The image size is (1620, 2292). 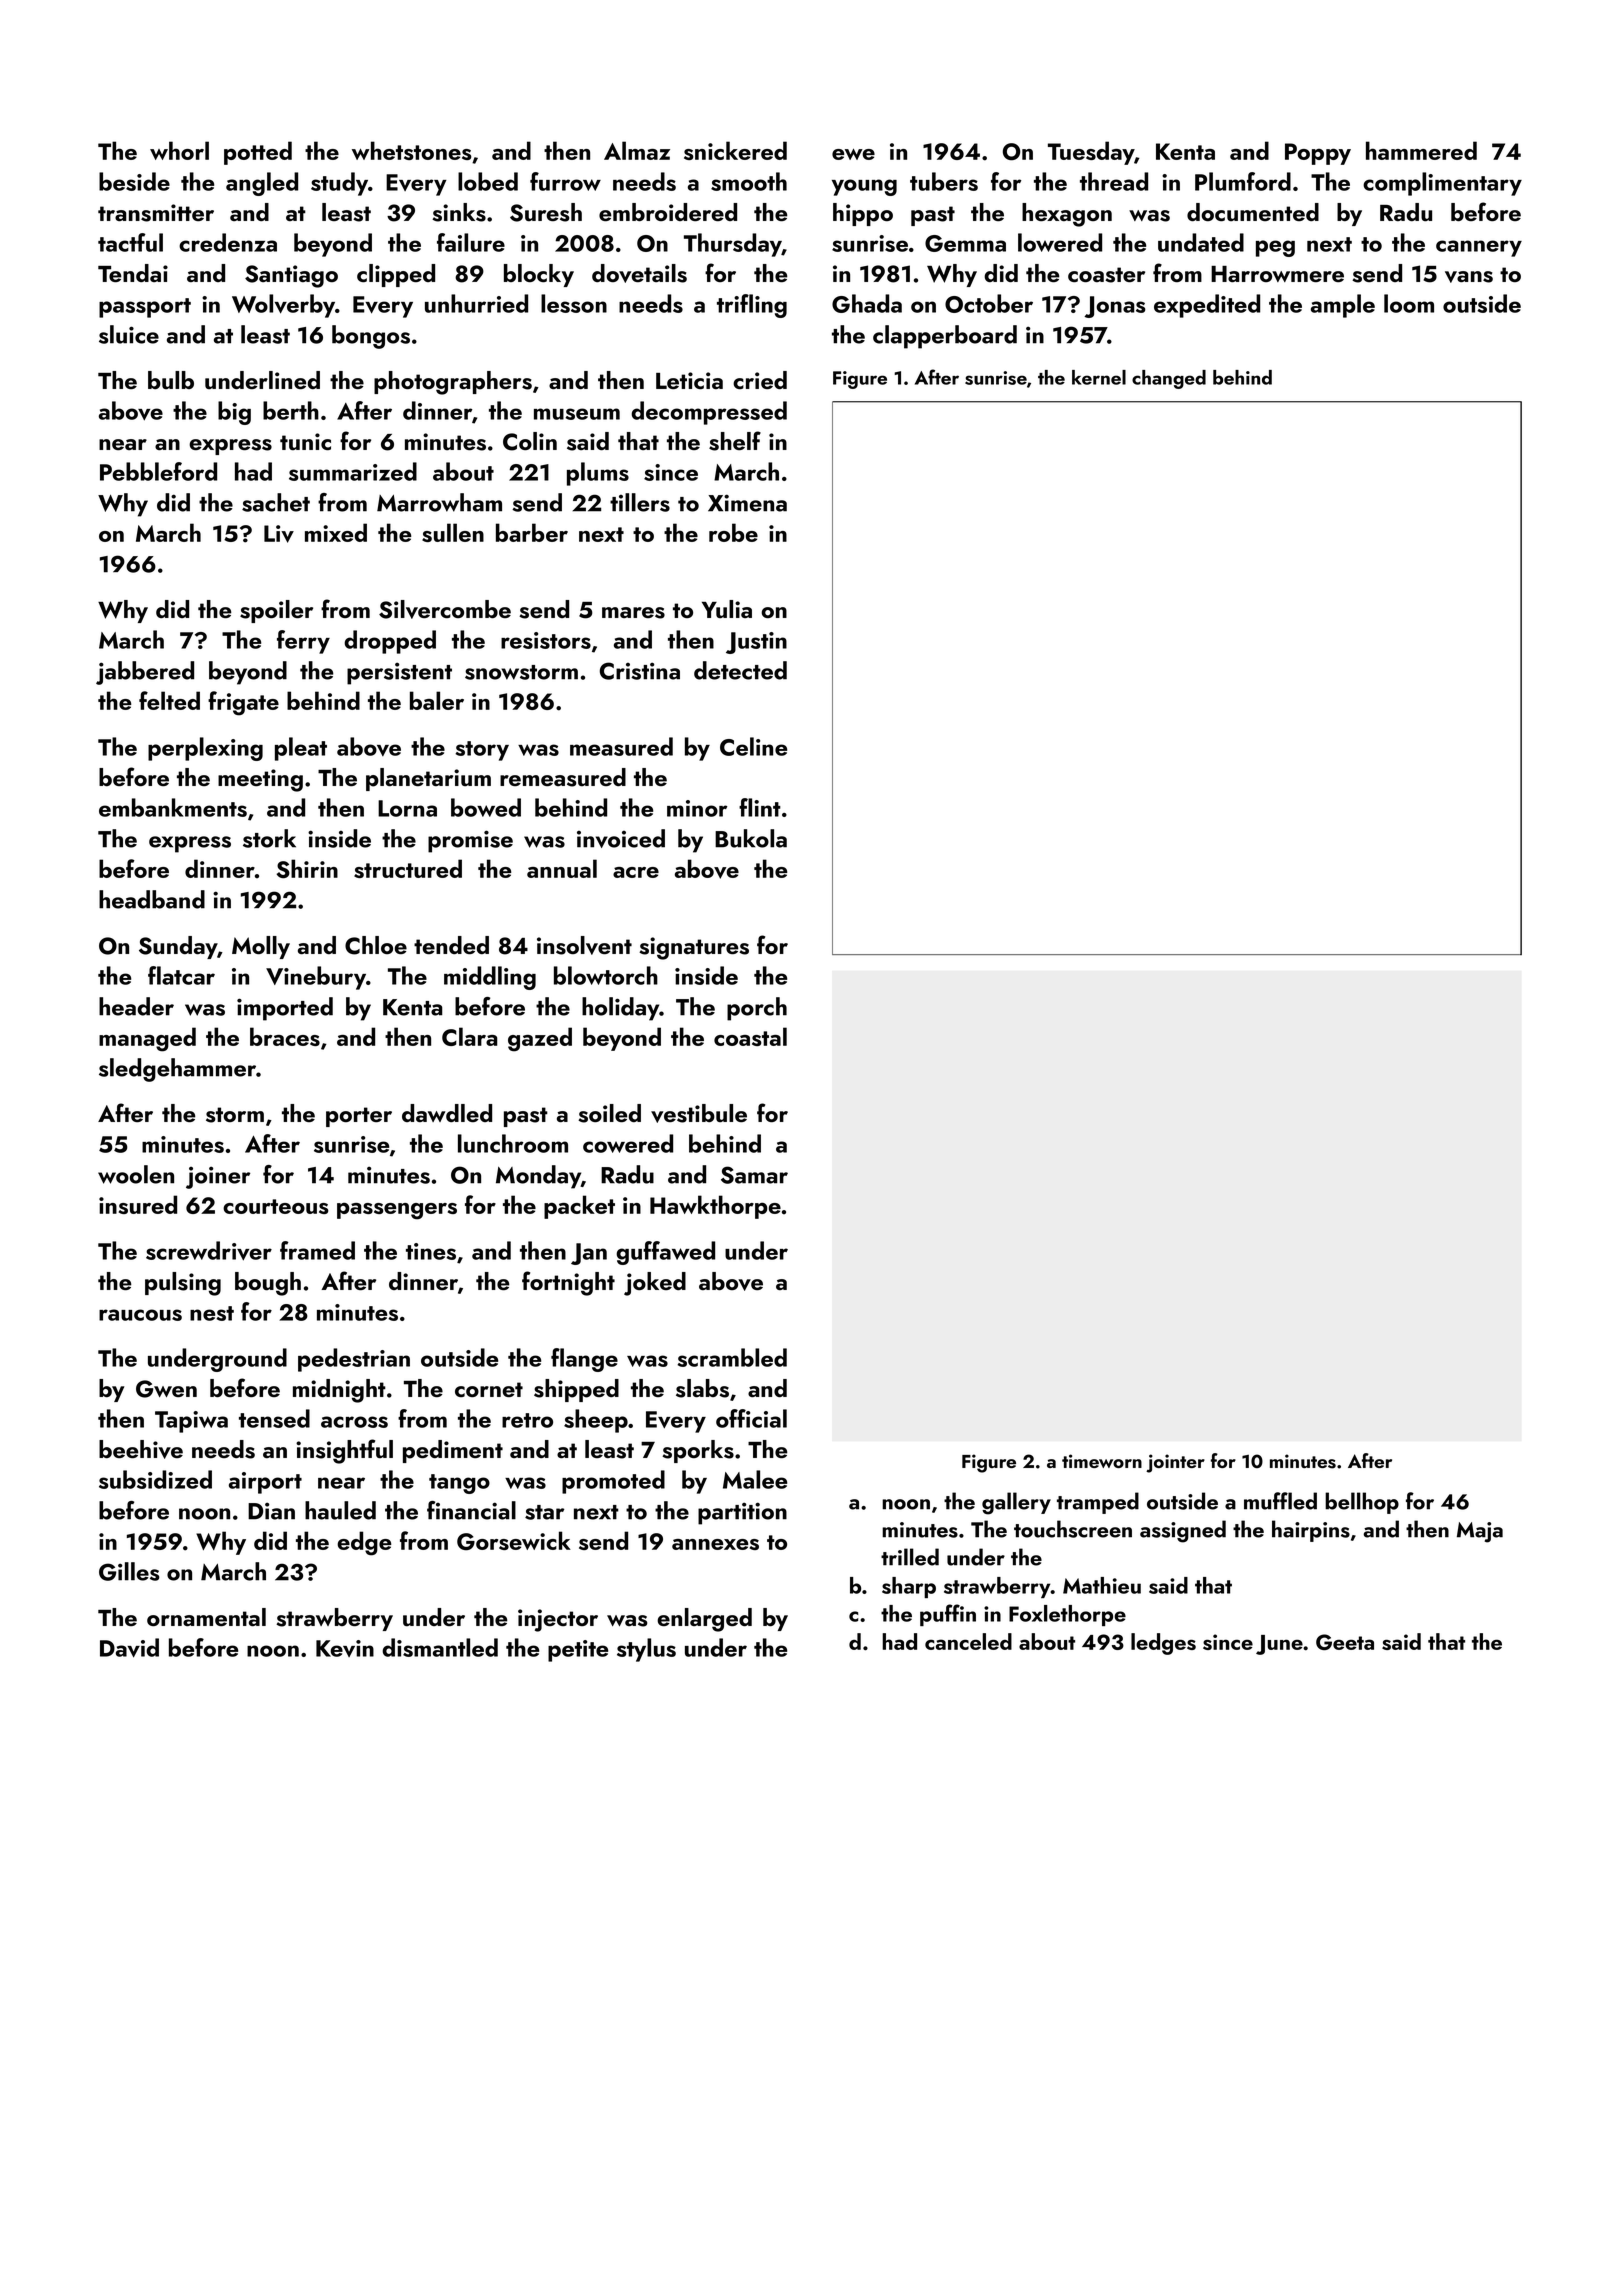 I want to click on jointer, so click(x=1175, y=1463).
